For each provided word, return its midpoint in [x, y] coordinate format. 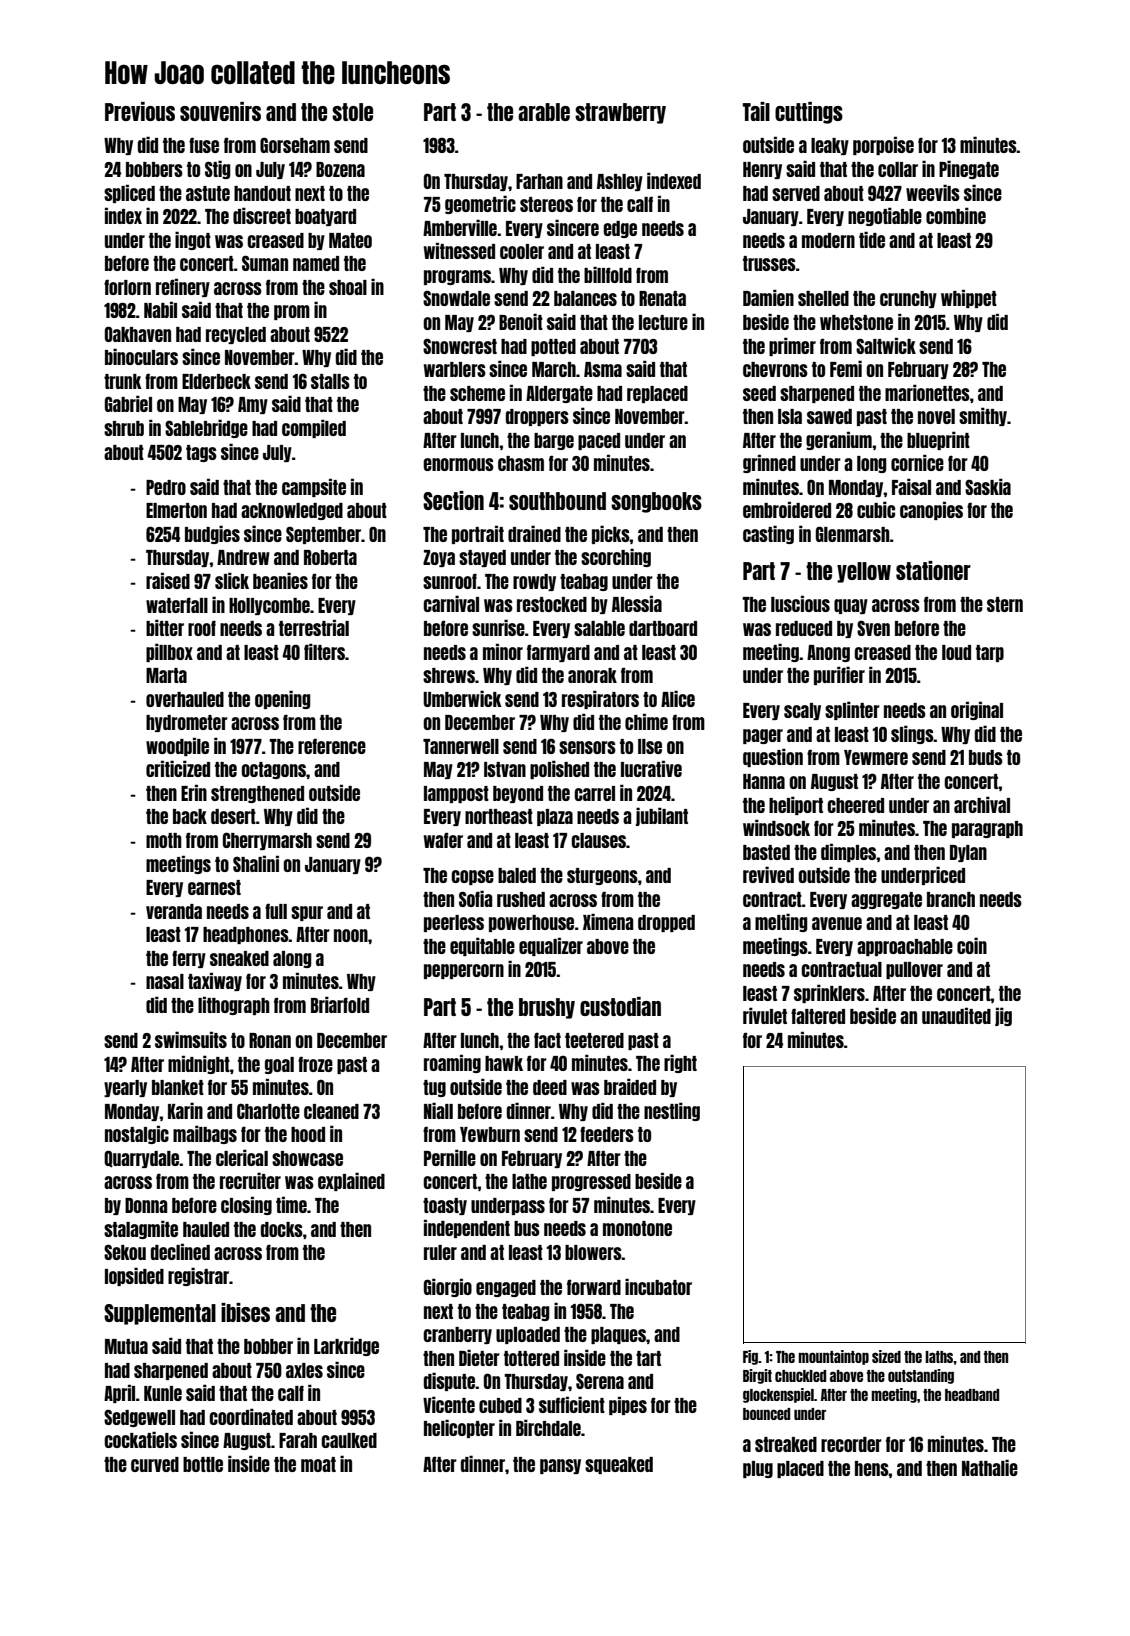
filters [324, 651]
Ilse [650, 746]
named [316, 263]
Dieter [479, 1357]
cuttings [809, 113]
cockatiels [140, 1439]
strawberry [620, 113]
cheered [855, 805]
